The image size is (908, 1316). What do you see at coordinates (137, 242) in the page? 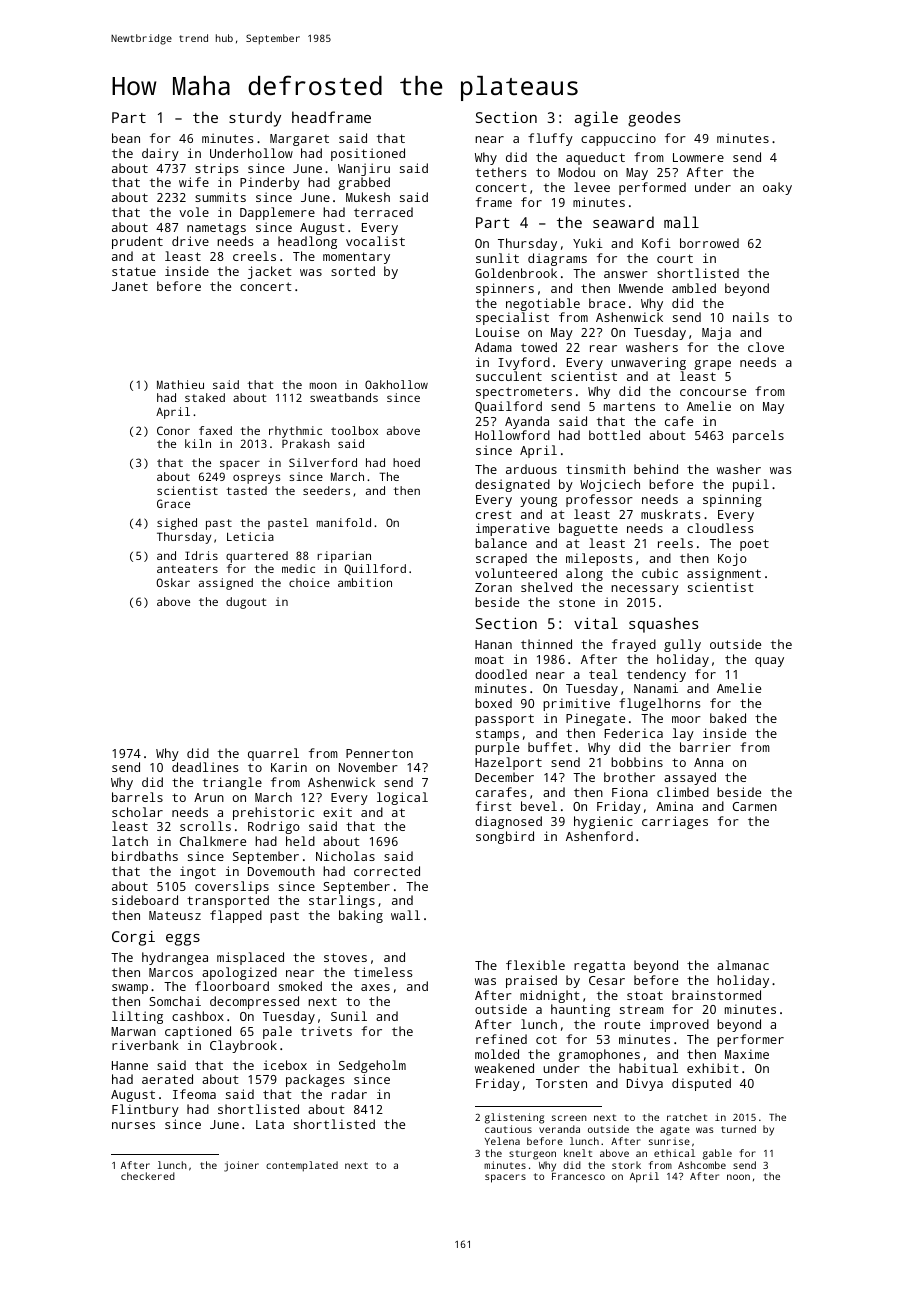
I see `prudent` at bounding box center [137, 242].
